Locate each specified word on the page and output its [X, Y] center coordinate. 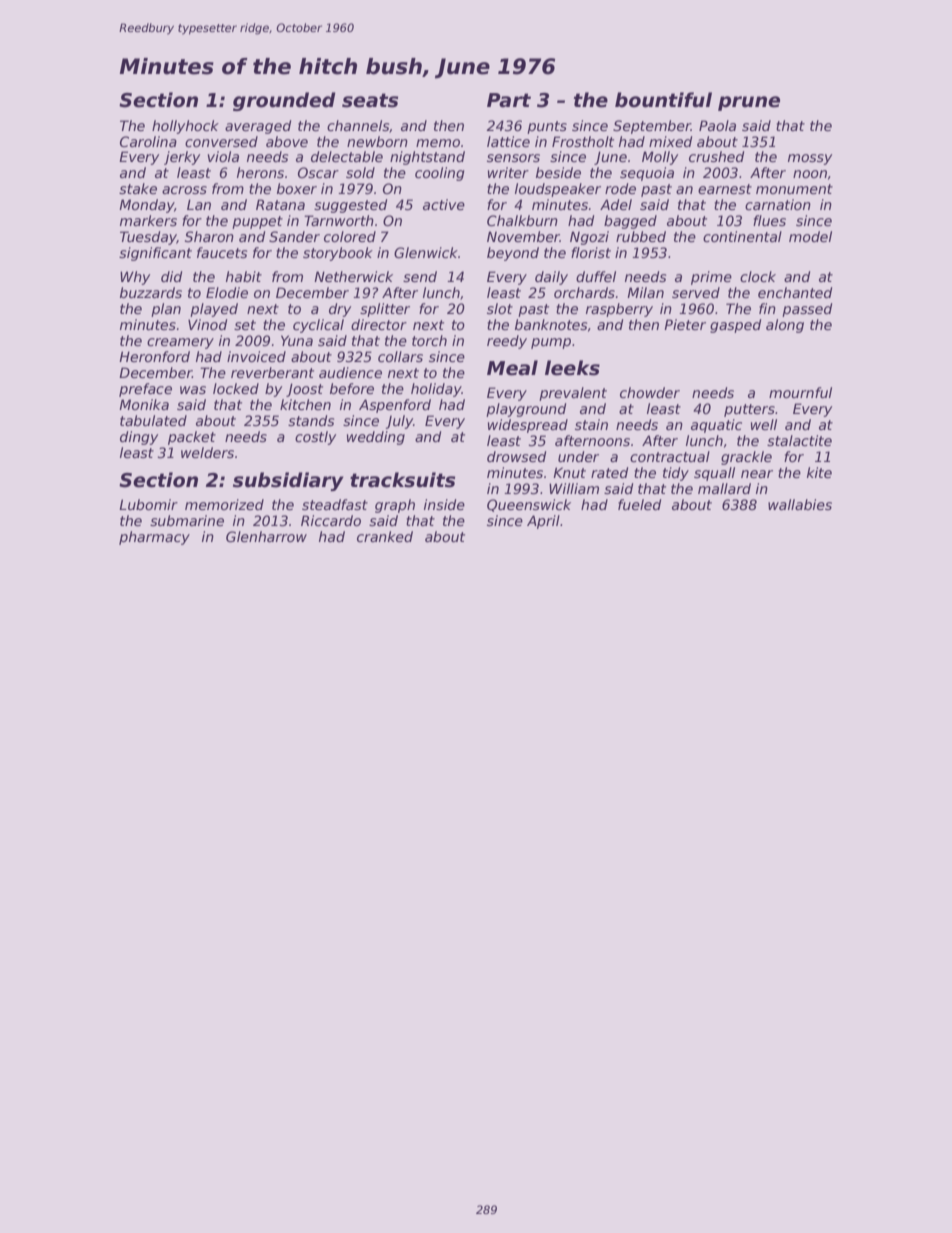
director [379, 324]
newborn [377, 141]
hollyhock [185, 127]
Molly [660, 158]
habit [244, 276]
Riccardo [331, 520]
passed [807, 310]
